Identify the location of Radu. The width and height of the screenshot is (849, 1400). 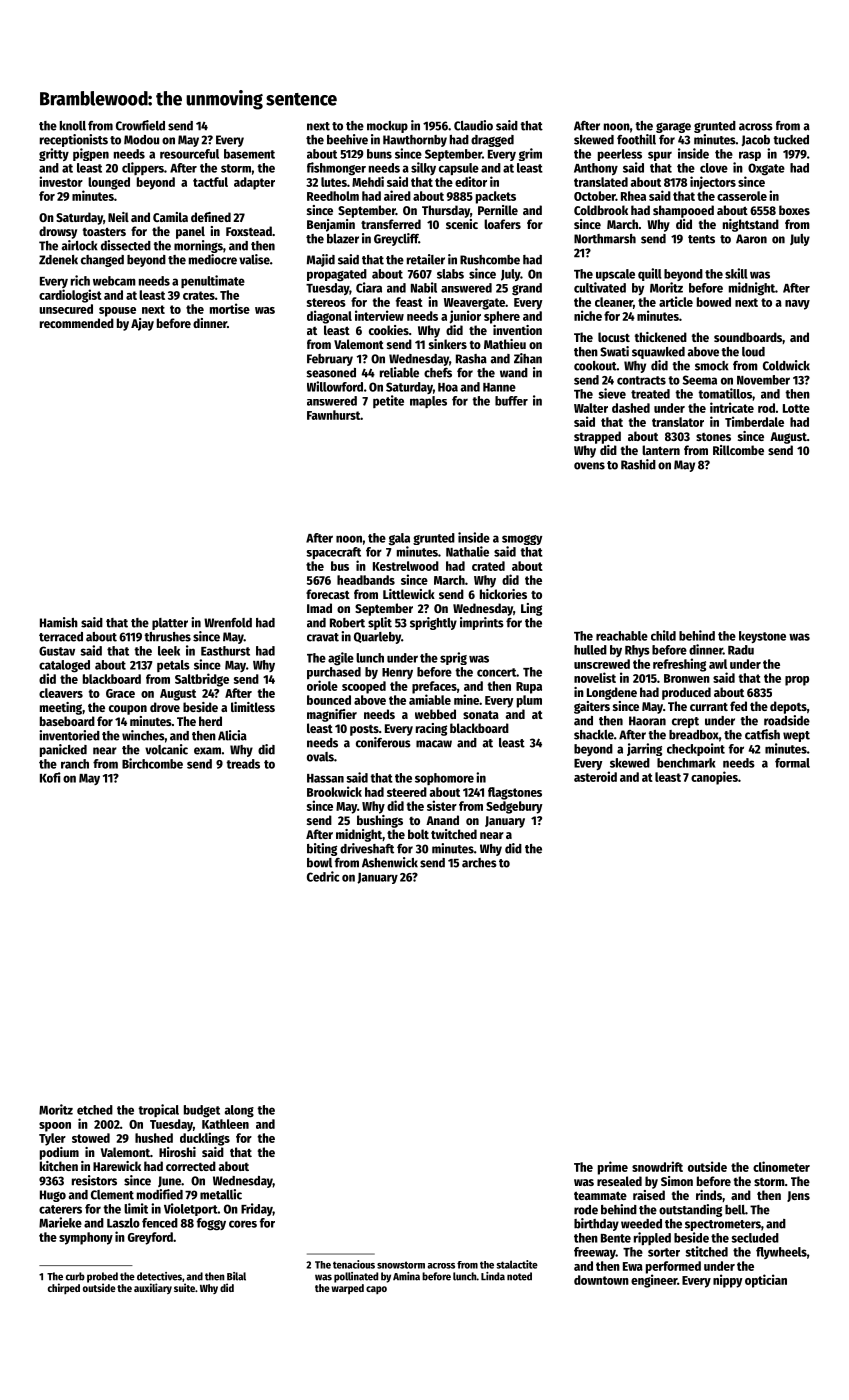
(741, 650).
